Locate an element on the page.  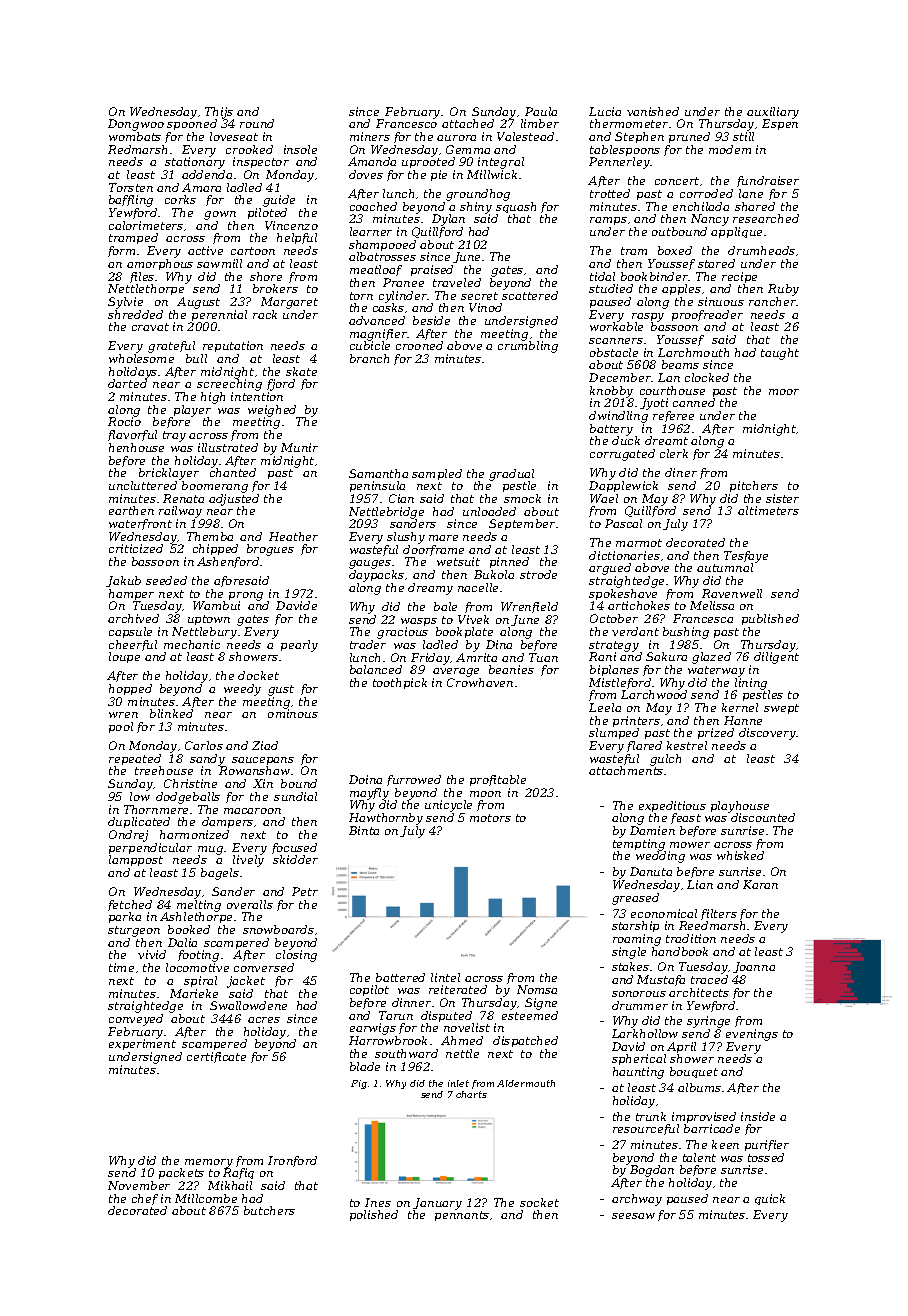
Francesco is located at coordinates (406, 123).
